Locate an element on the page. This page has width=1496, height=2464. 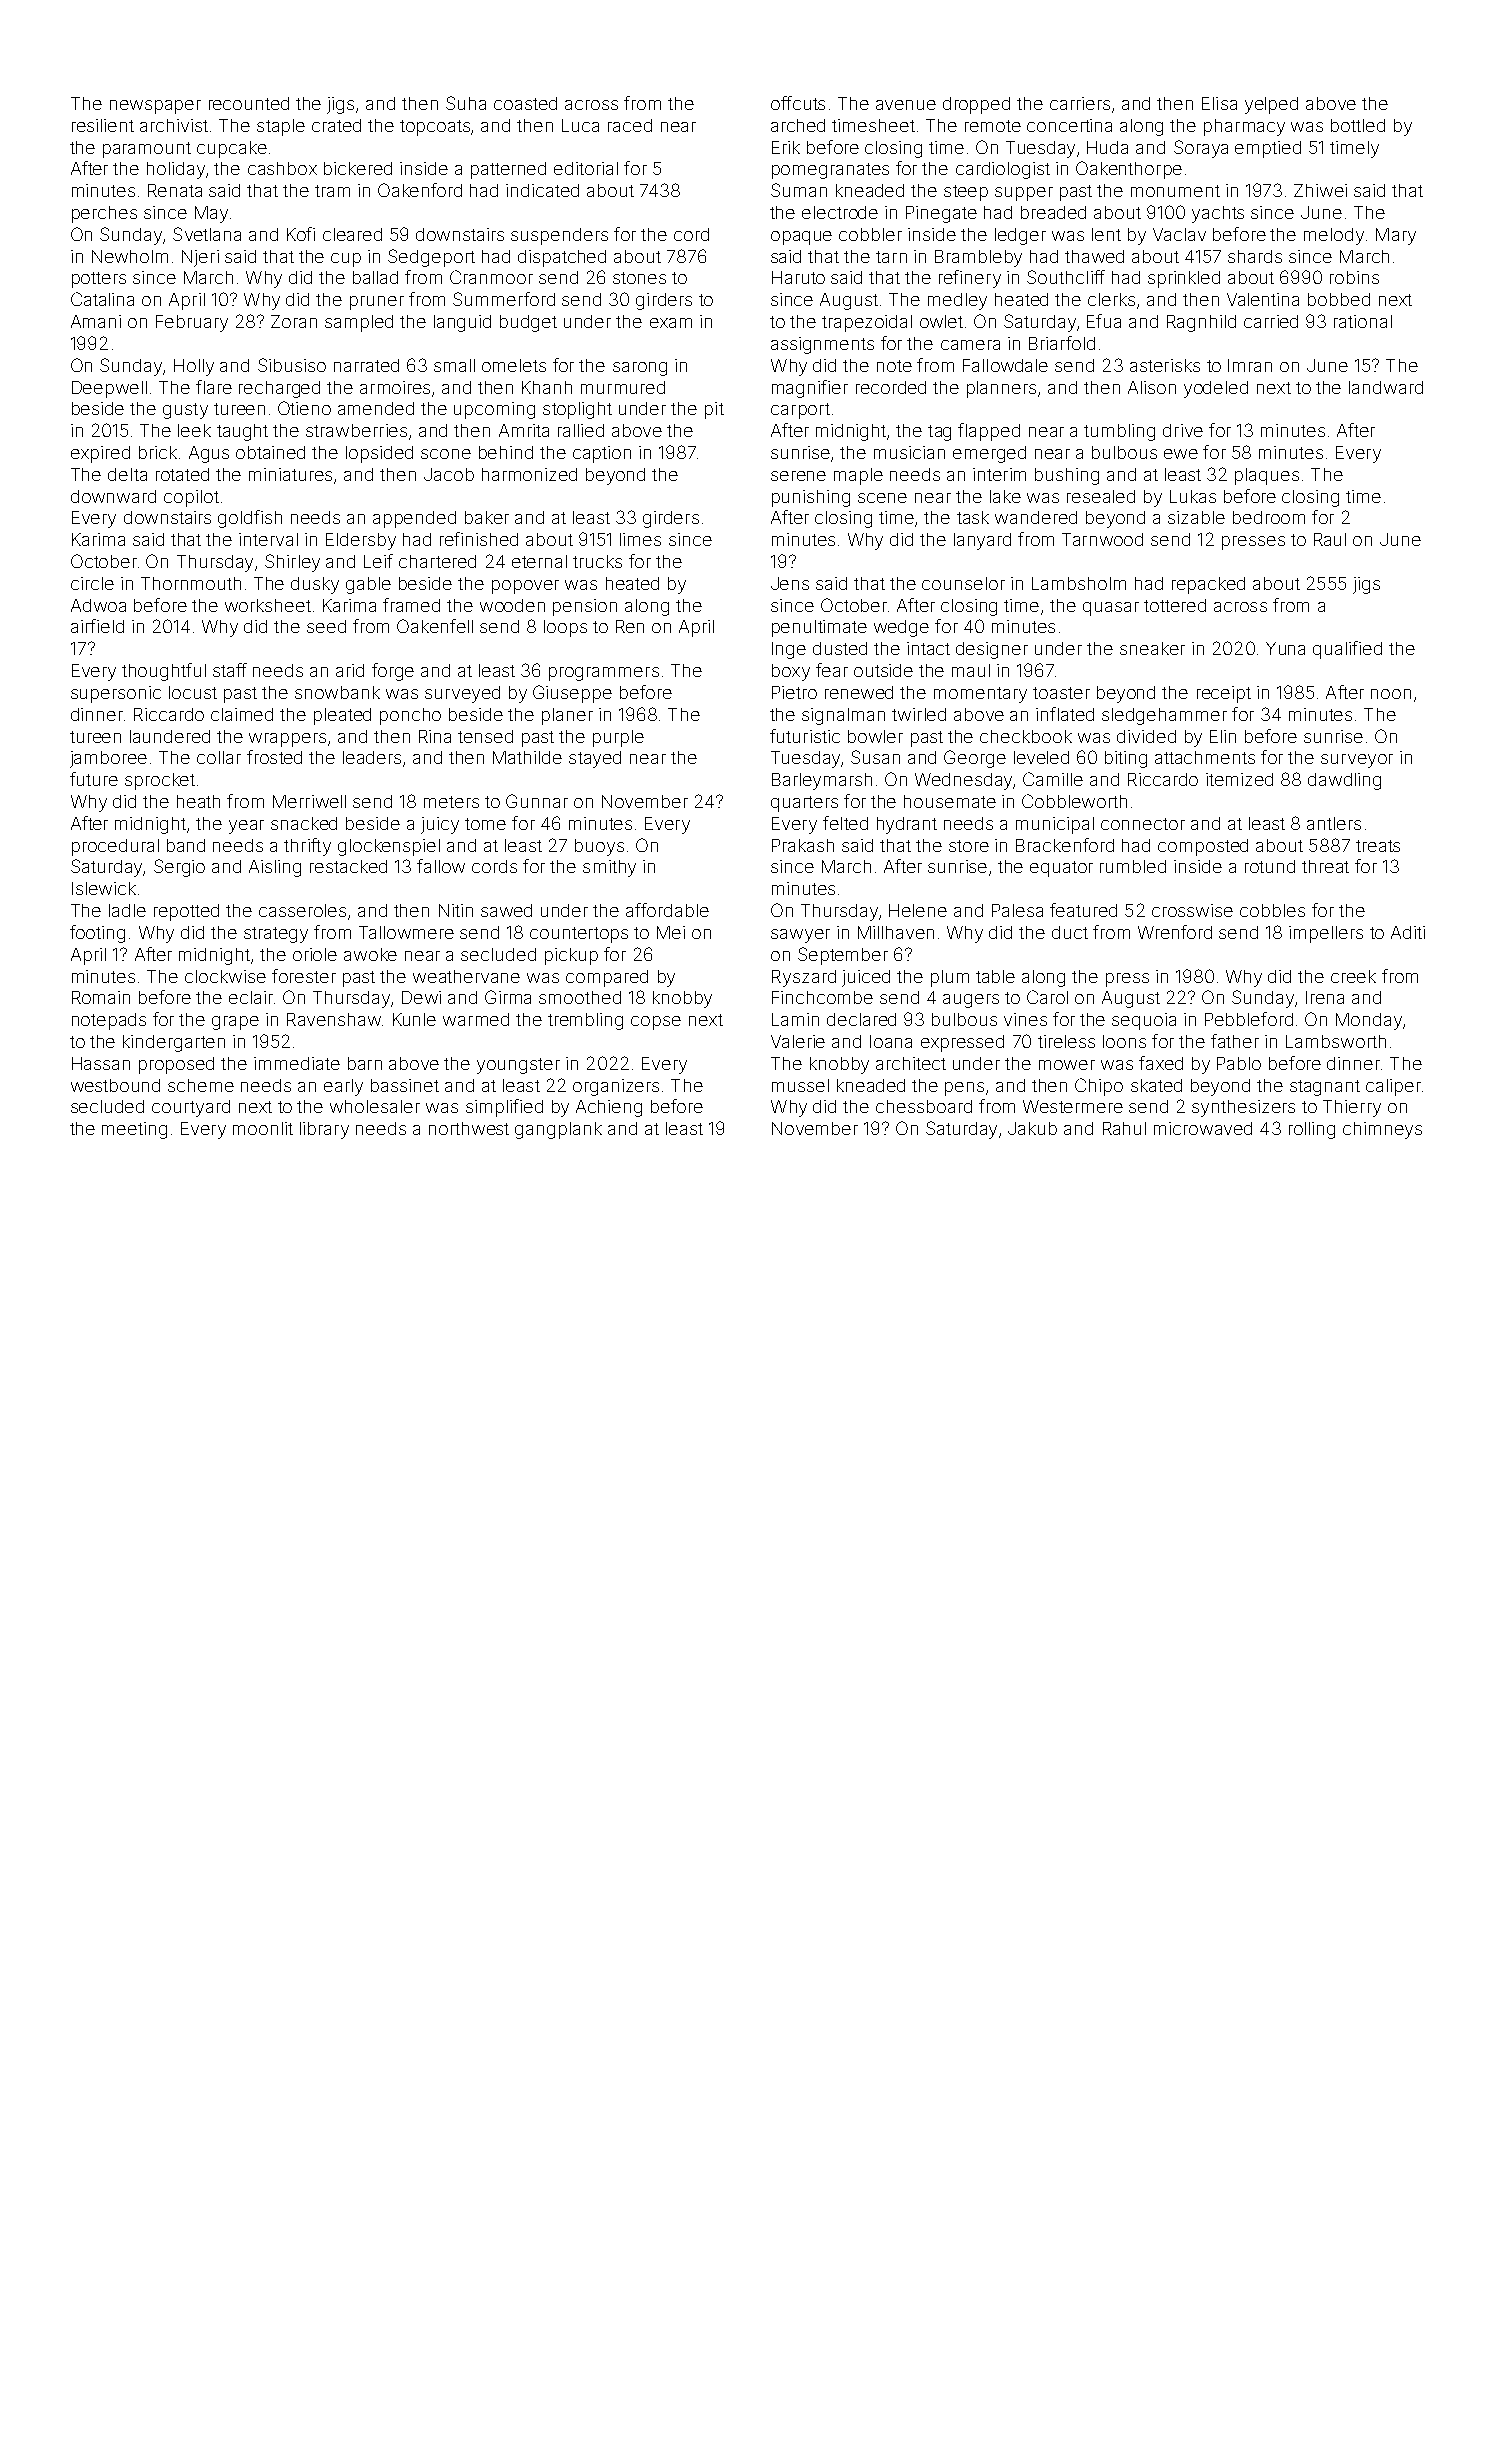
rotated is located at coordinates (182, 474).
